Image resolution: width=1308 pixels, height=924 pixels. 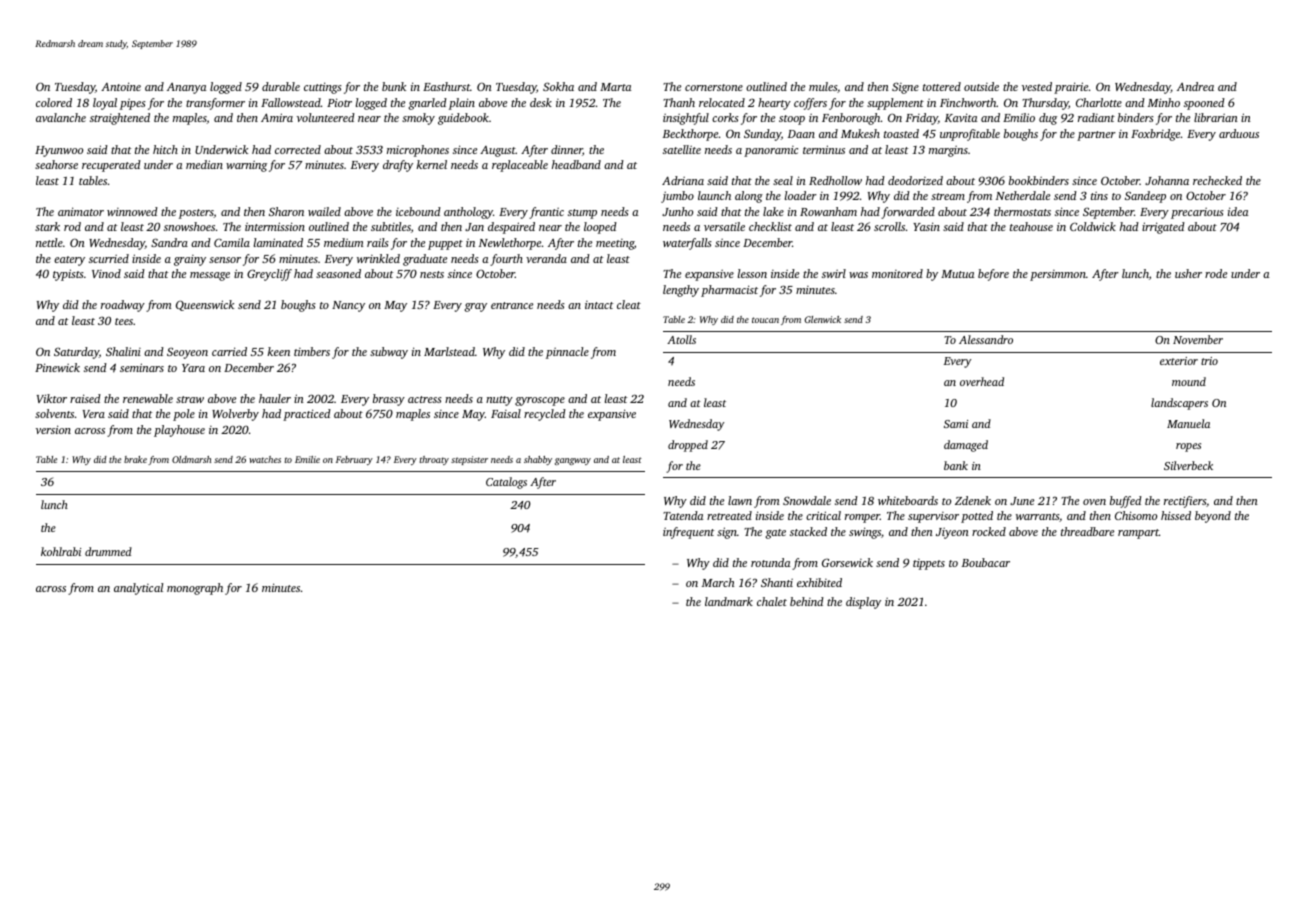 What do you see at coordinates (1138, 534) in the screenshot?
I see `rampart` at bounding box center [1138, 534].
